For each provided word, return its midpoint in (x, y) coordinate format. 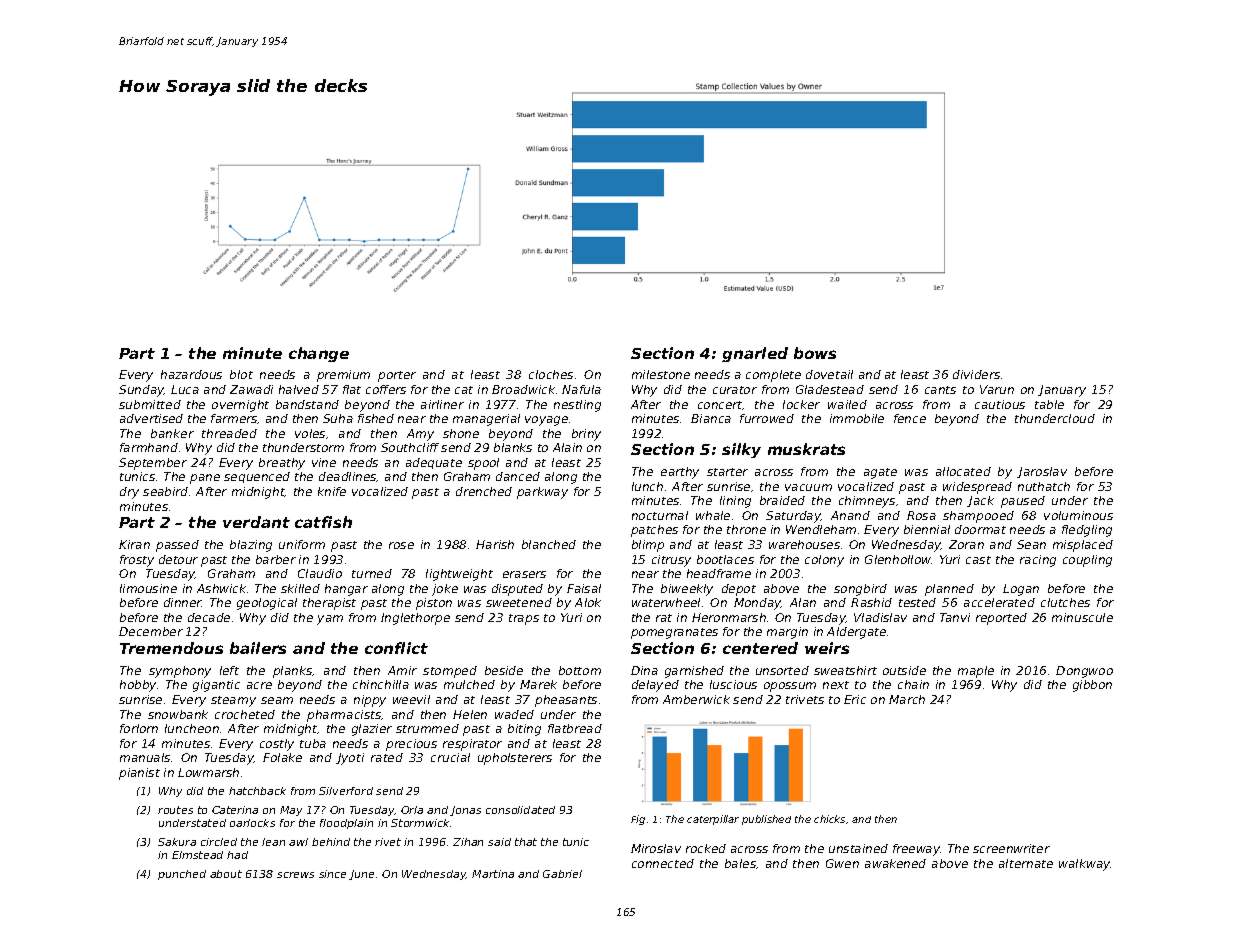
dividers (976, 374)
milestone (661, 374)
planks (292, 672)
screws (295, 875)
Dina (644, 670)
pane (205, 479)
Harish (495, 544)
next (836, 685)
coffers (386, 389)
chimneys (867, 502)
